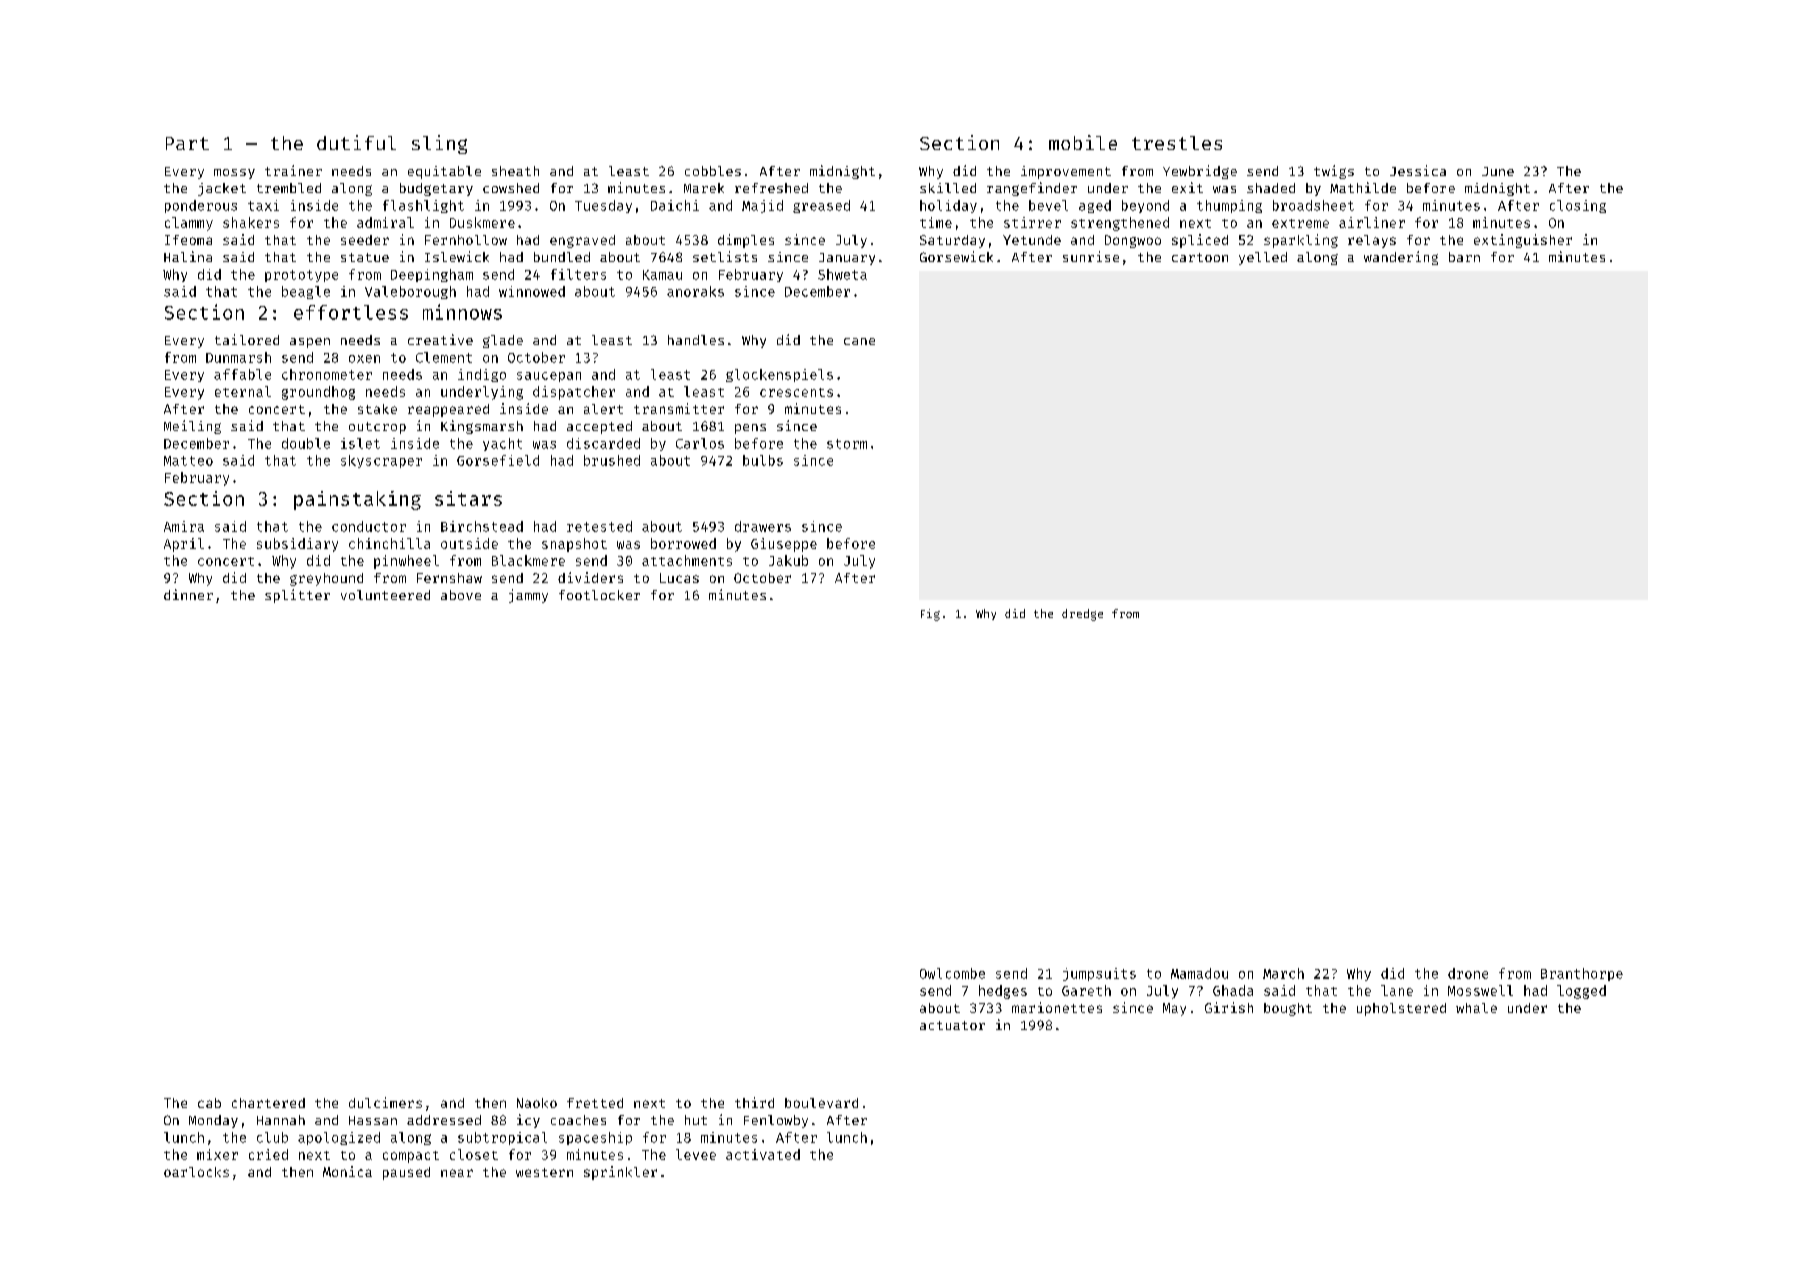 The image size is (1811, 1281). What do you see at coordinates (406, 1173) in the screenshot?
I see `paused` at bounding box center [406, 1173].
